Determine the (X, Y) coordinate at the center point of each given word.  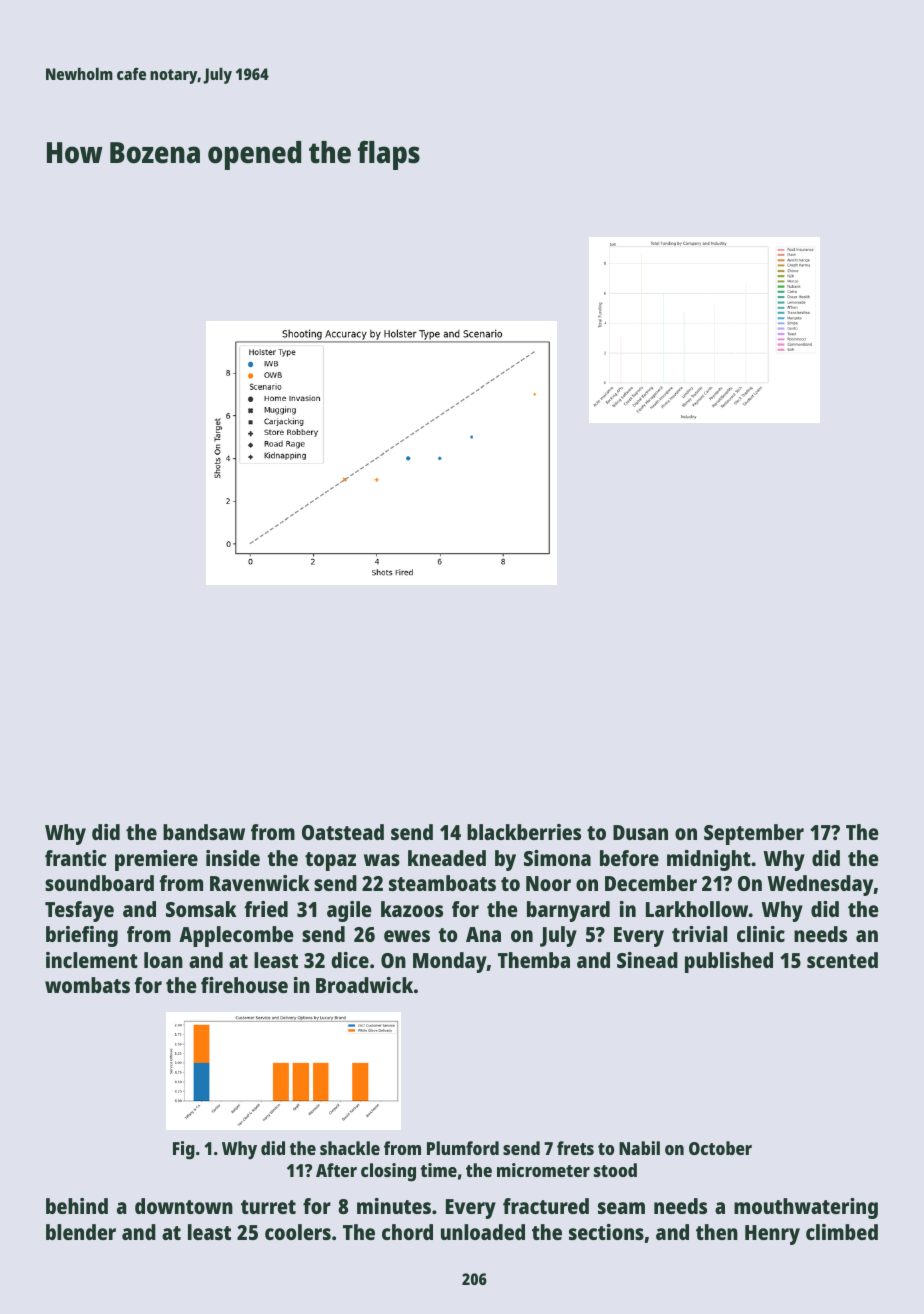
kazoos (412, 909)
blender (81, 1232)
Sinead (647, 960)
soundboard (99, 883)
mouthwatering (806, 1208)
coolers (298, 1232)
